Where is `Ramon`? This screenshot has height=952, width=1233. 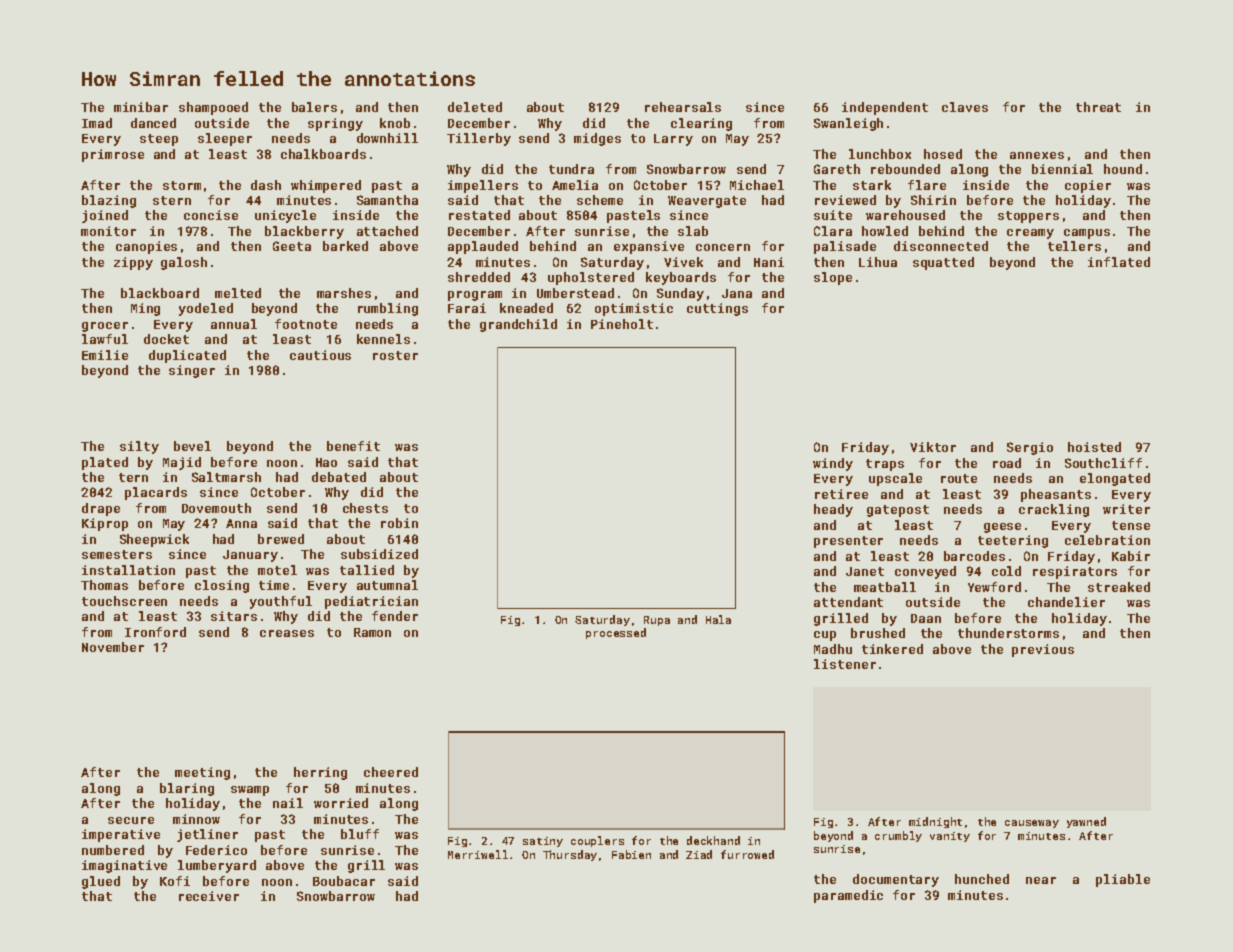
Ramon is located at coordinates (372, 632).
